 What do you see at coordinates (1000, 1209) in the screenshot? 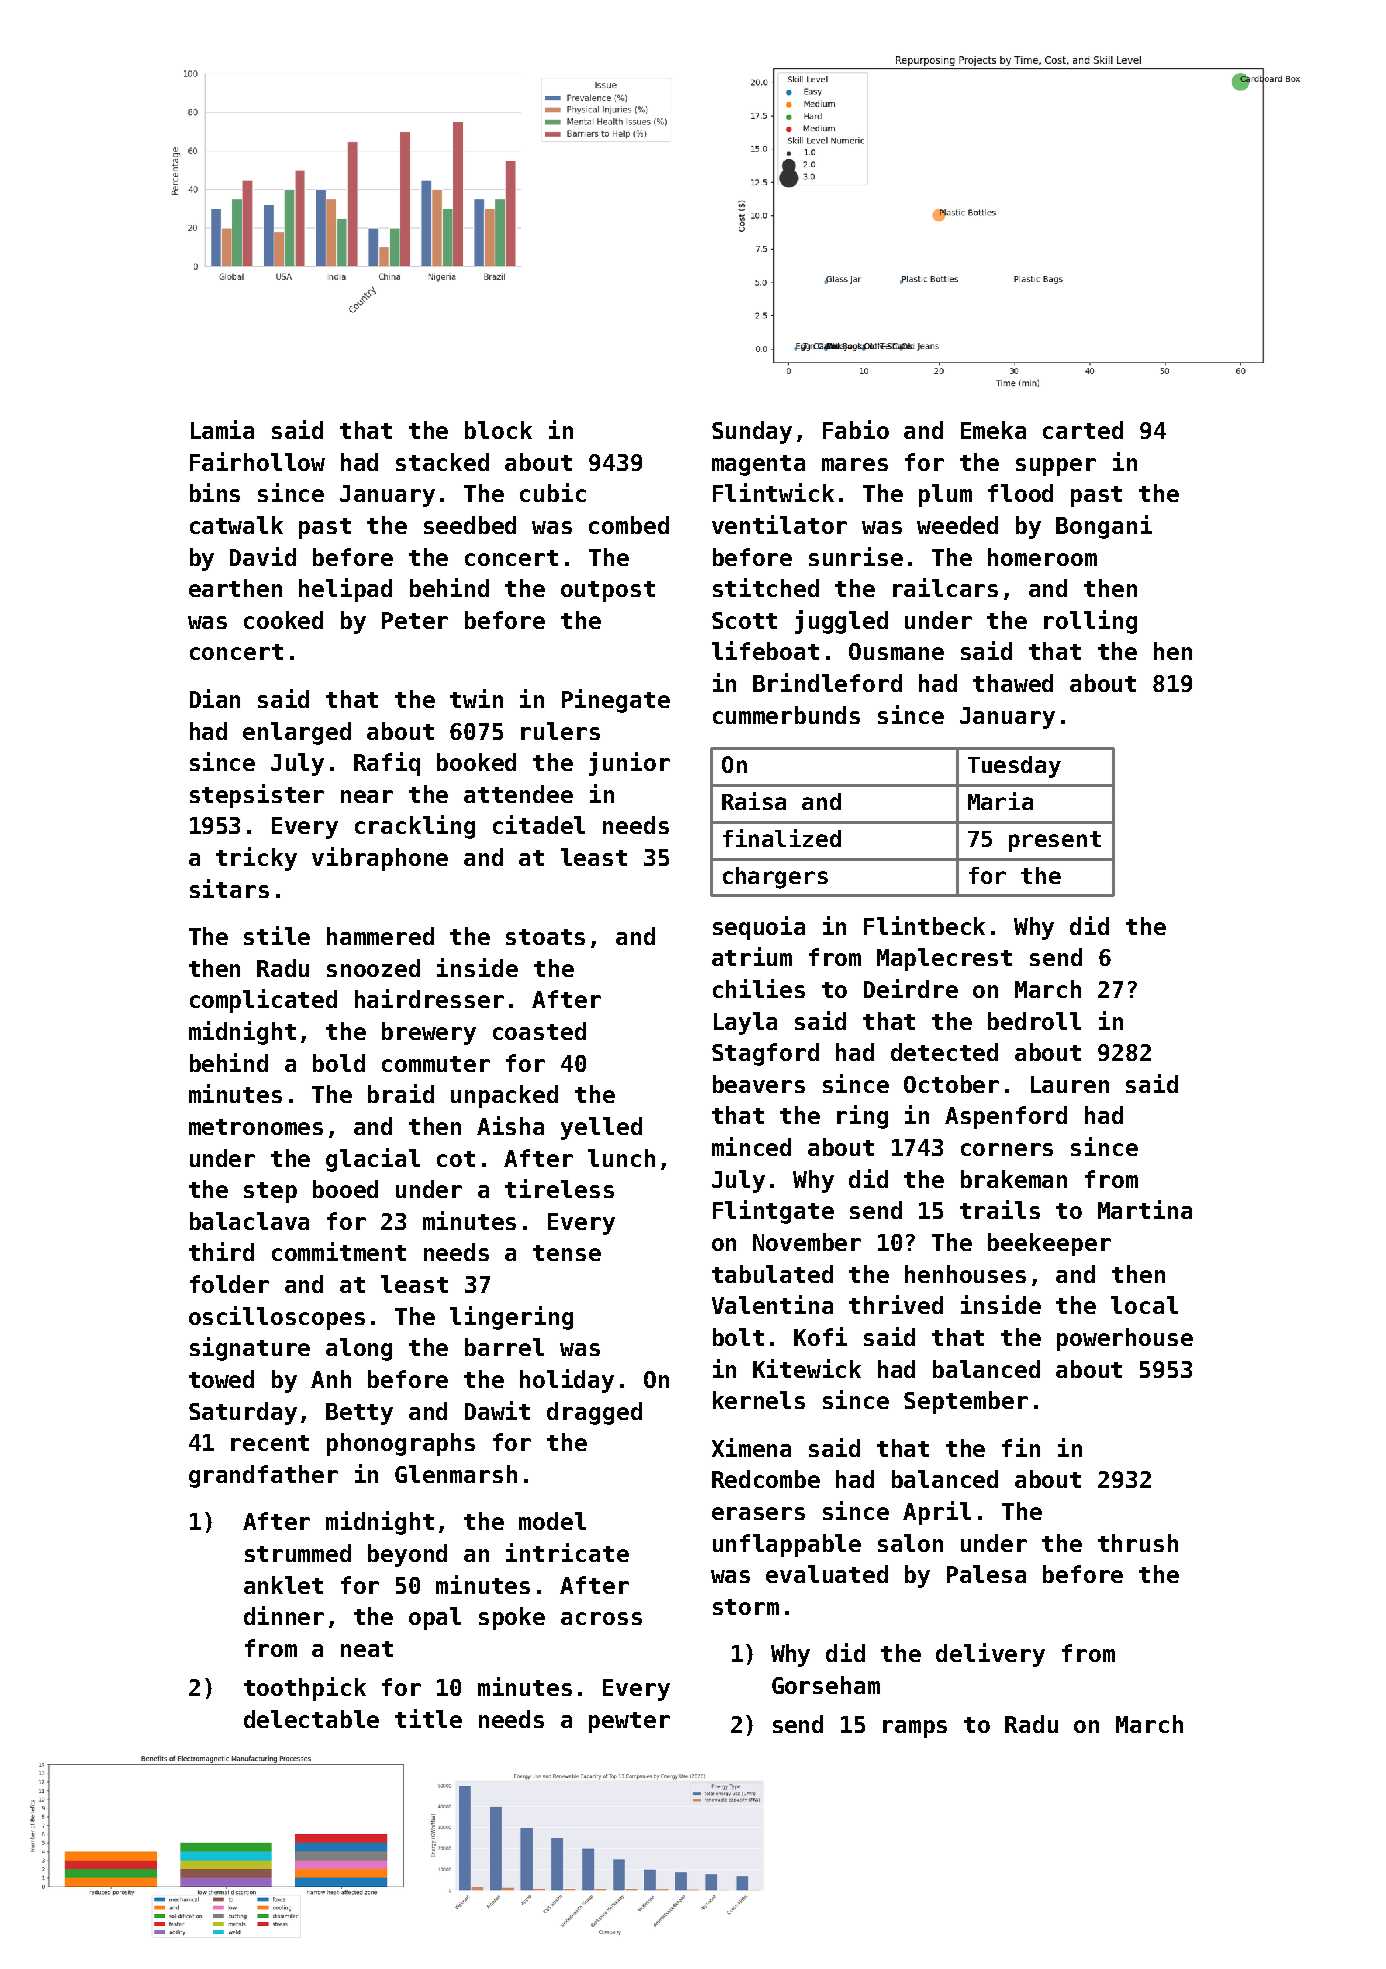
I see `trails` at bounding box center [1000, 1209].
